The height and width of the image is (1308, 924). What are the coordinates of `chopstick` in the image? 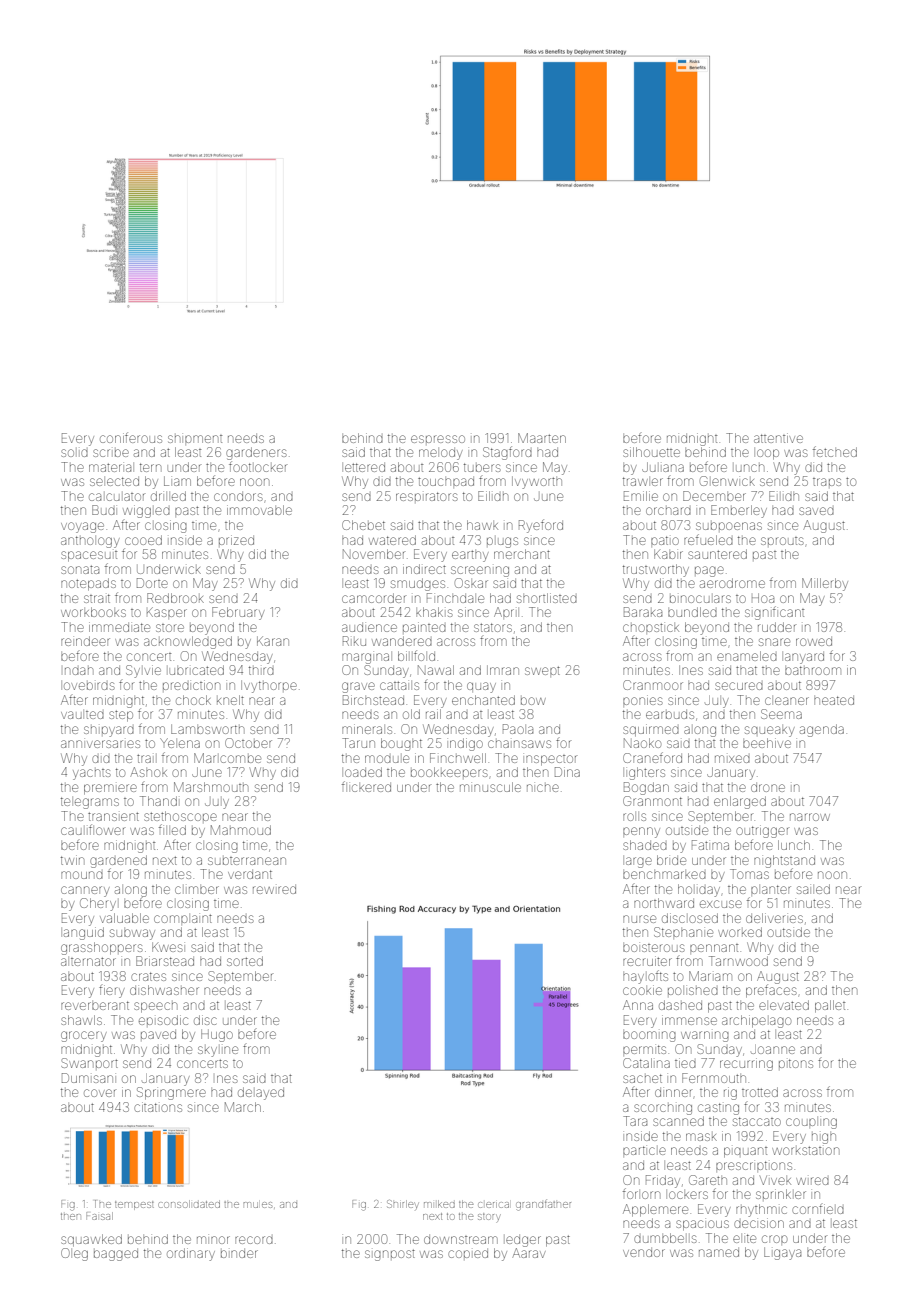 It's located at (651, 627).
